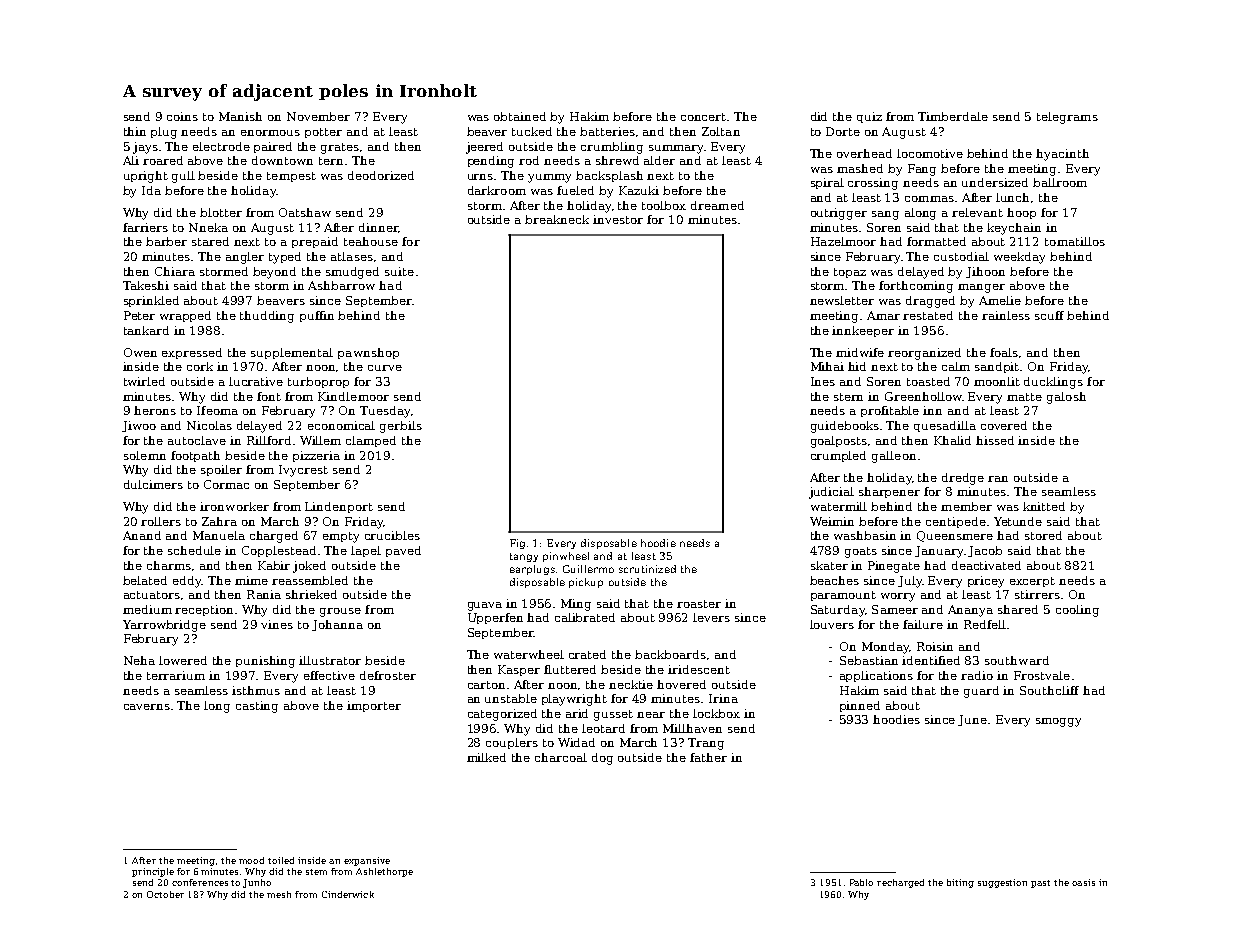 This screenshot has width=1233, height=952. I want to click on obtained, so click(520, 116).
